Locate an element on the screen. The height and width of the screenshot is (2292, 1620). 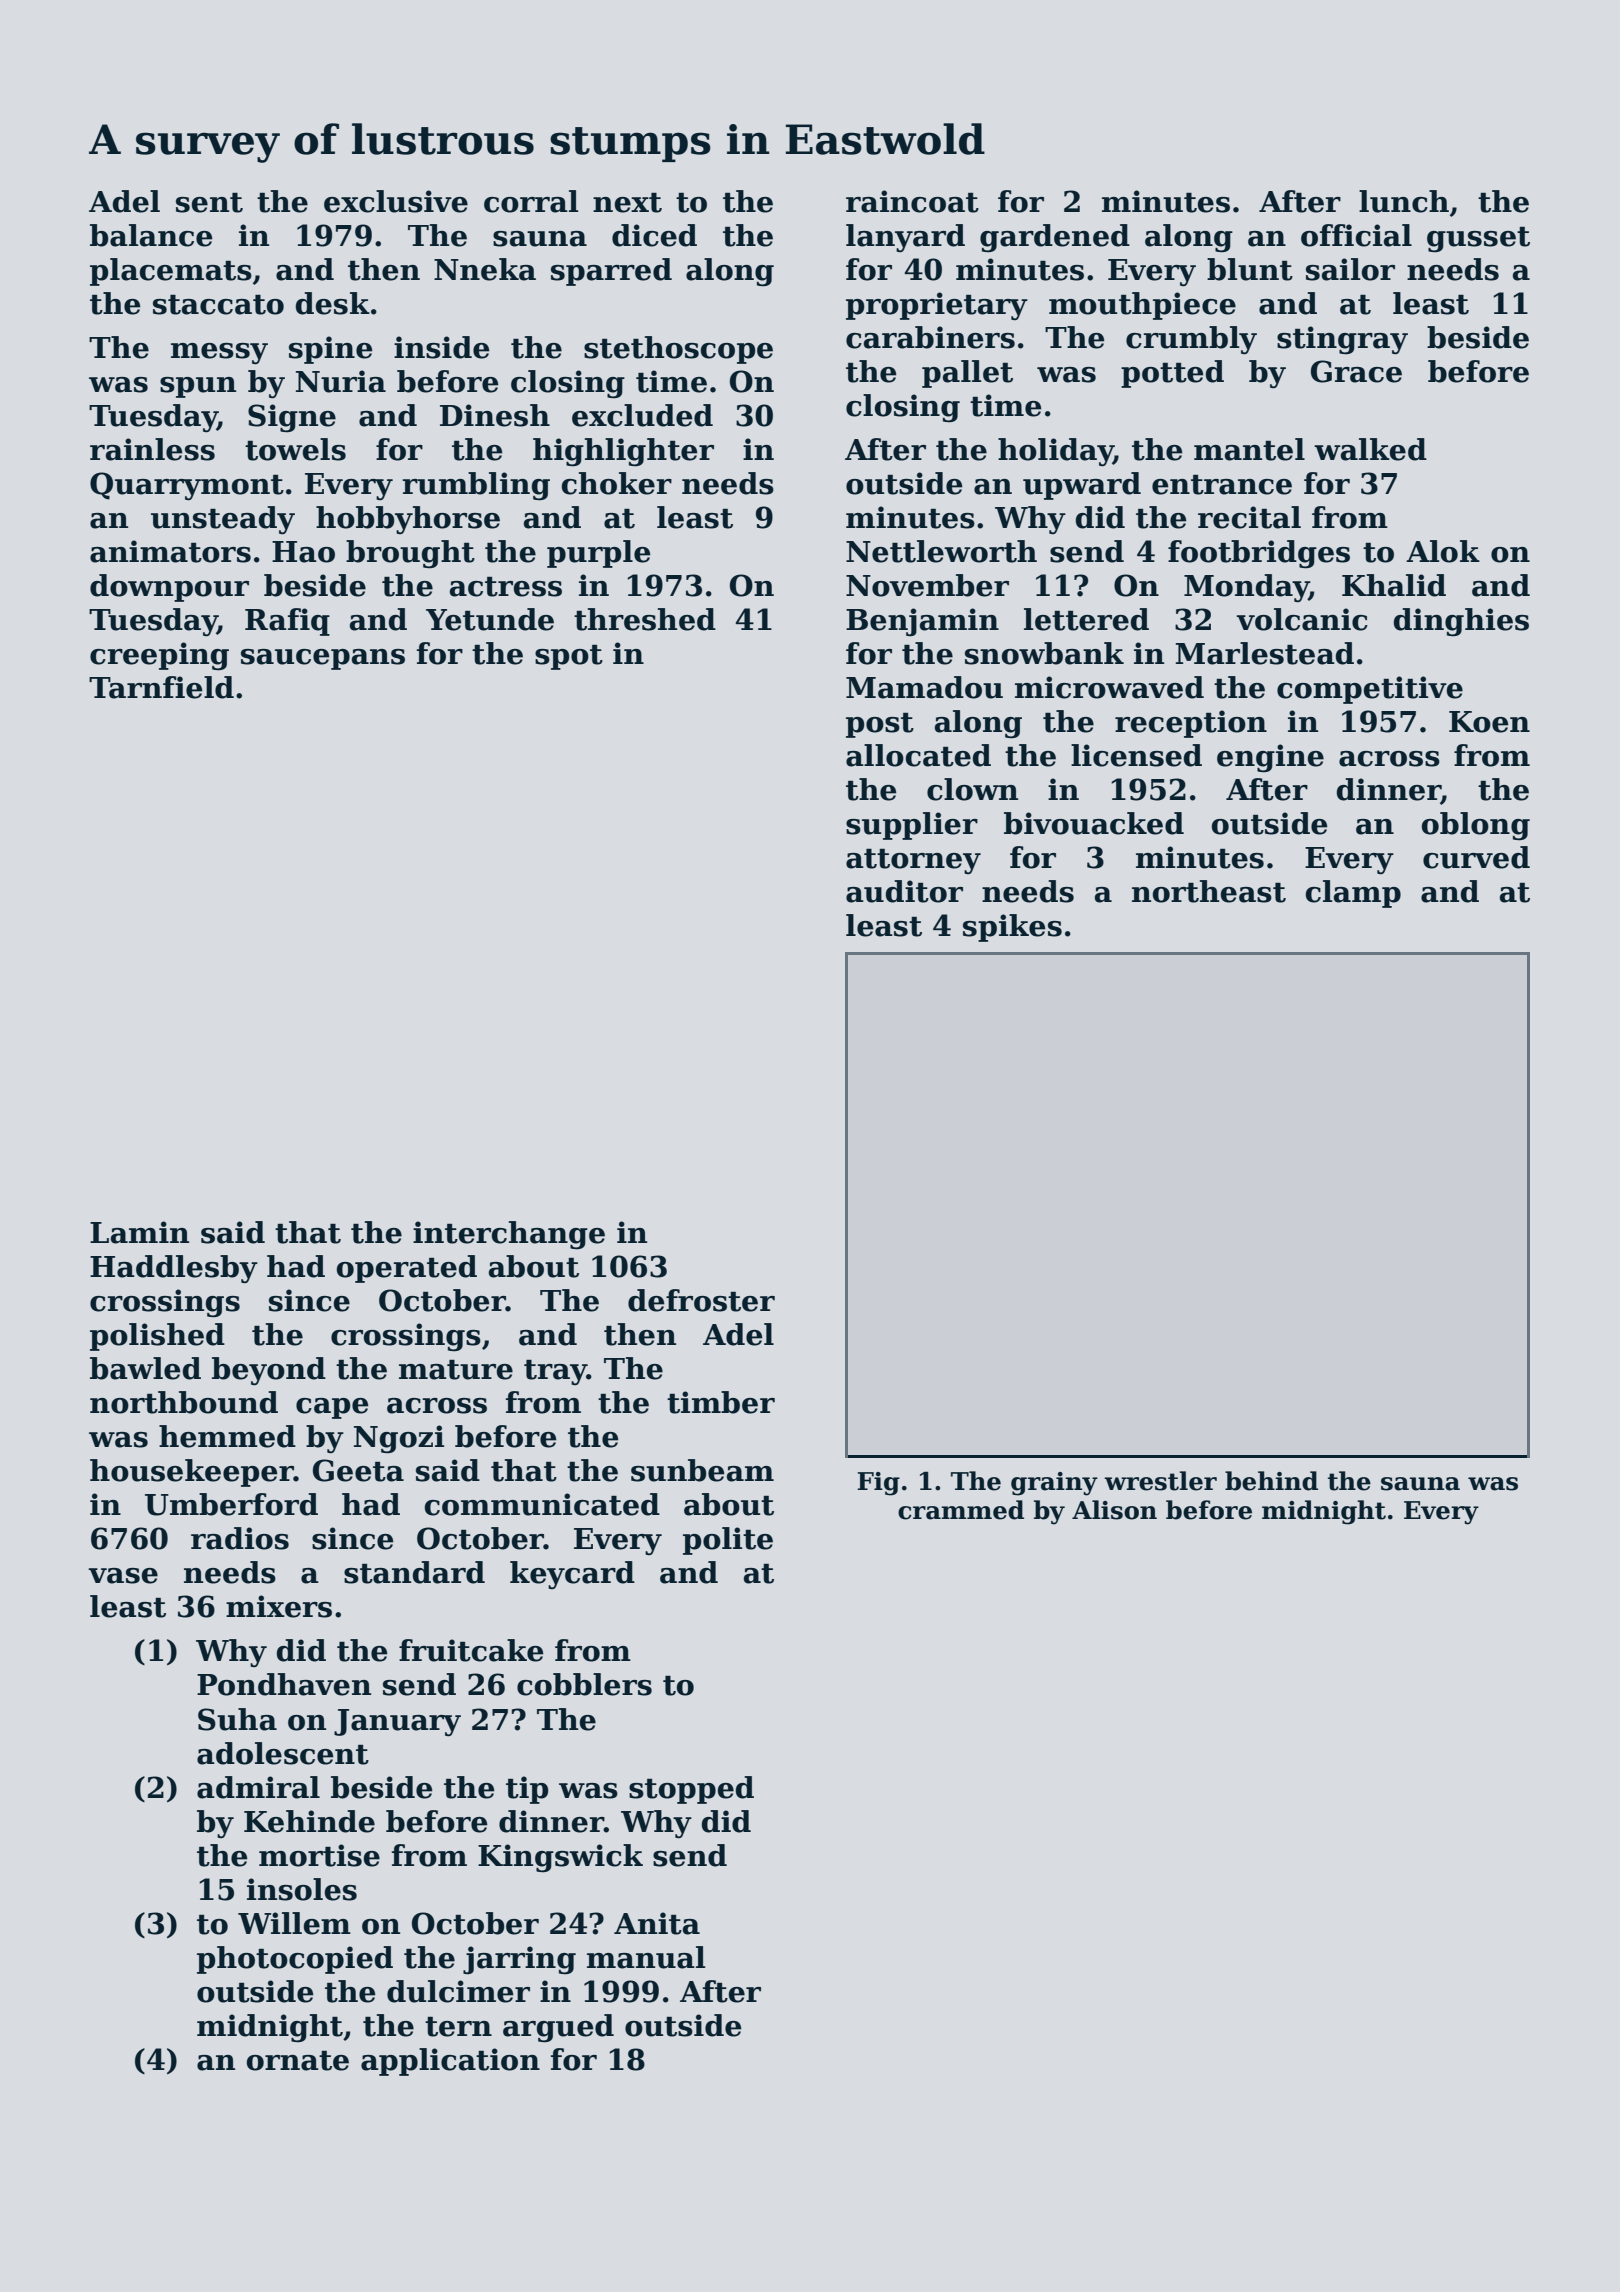
keycard is located at coordinates (572, 1575).
